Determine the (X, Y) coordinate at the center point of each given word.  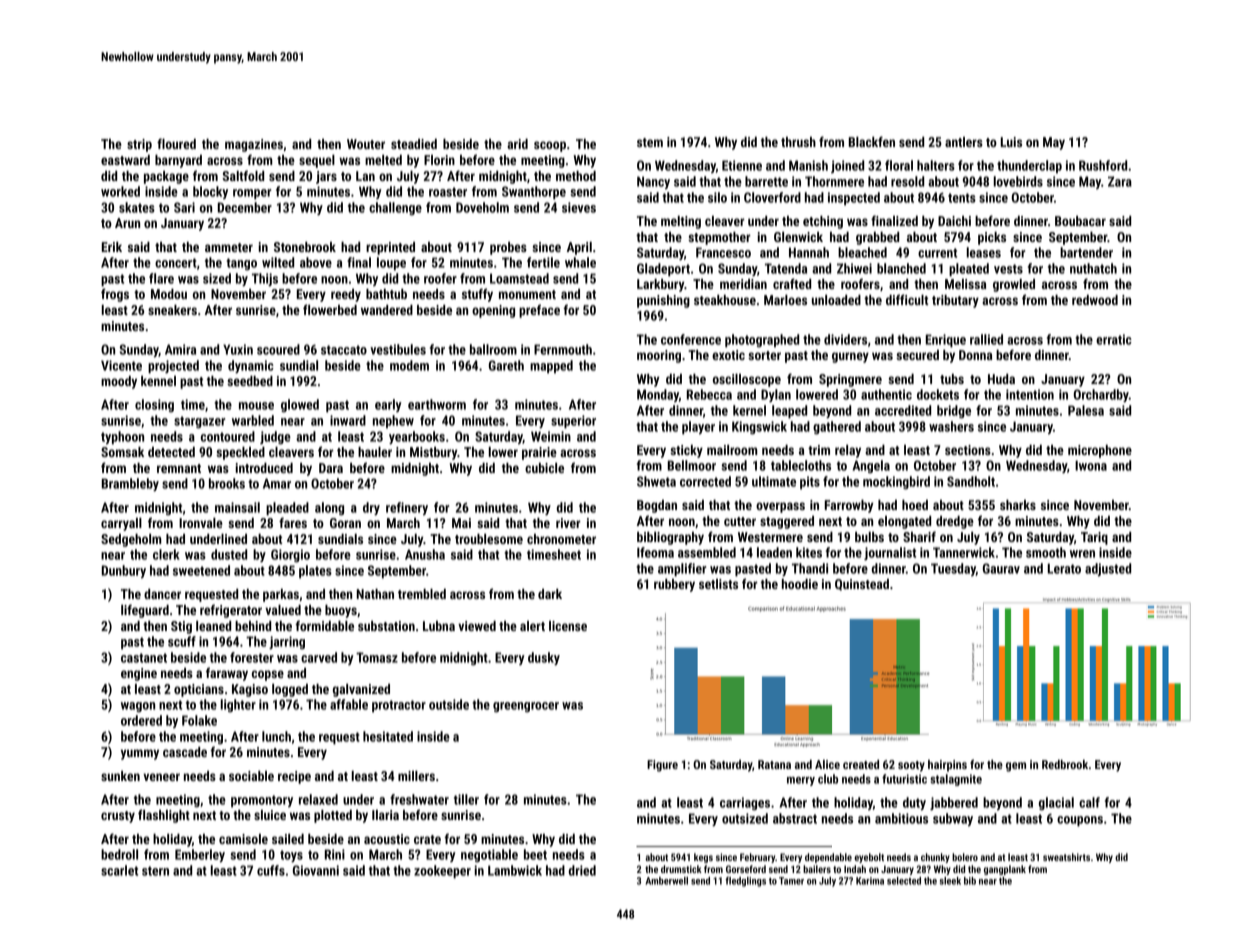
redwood (1095, 300)
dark (550, 594)
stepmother (719, 238)
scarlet (119, 870)
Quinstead (862, 585)
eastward (125, 160)
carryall (121, 524)
